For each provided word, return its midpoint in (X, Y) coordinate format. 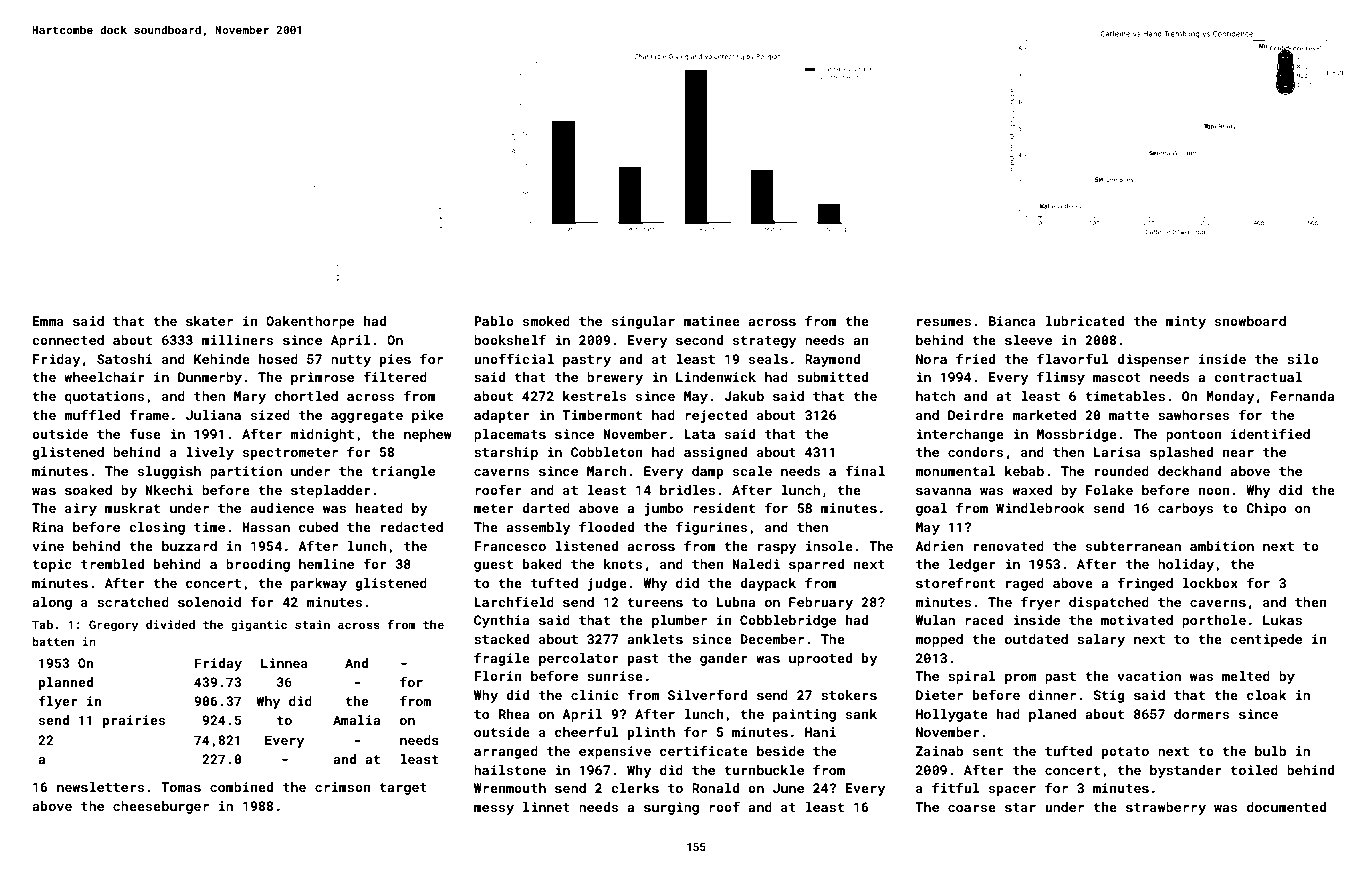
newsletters (101, 787)
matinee (712, 321)
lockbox (1210, 583)
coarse (972, 808)
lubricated (1085, 321)
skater (209, 321)
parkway (319, 584)
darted (546, 508)
